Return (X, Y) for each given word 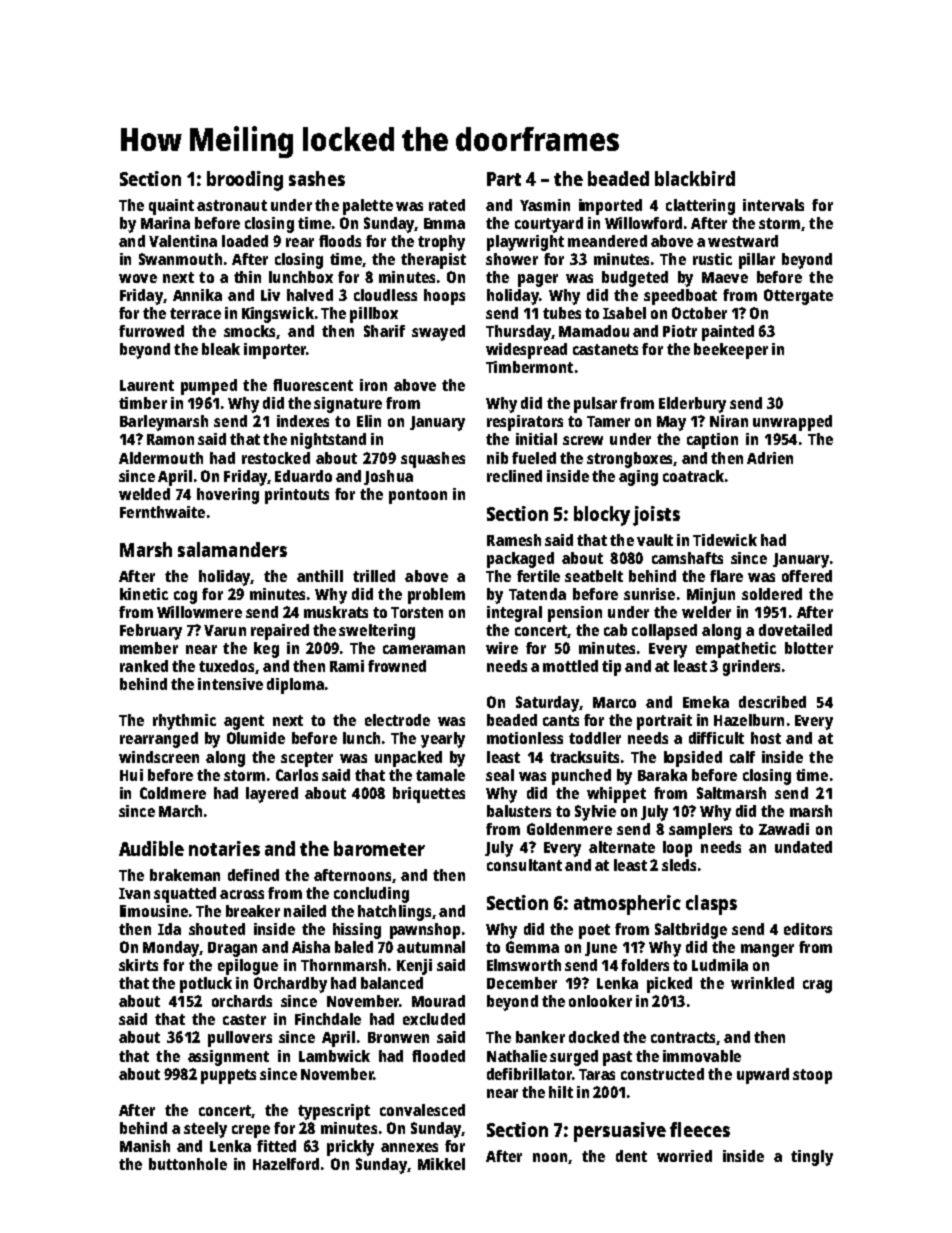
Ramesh (514, 540)
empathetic (736, 650)
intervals (773, 205)
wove (138, 278)
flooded (438, 1056)
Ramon (170, 439)
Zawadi (784, 829)
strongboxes (630, 460)
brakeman (185, 875)
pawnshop (425, 931)
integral (514, 614)
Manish (145, 1146)
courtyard (549, 225)
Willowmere (199, 612)
